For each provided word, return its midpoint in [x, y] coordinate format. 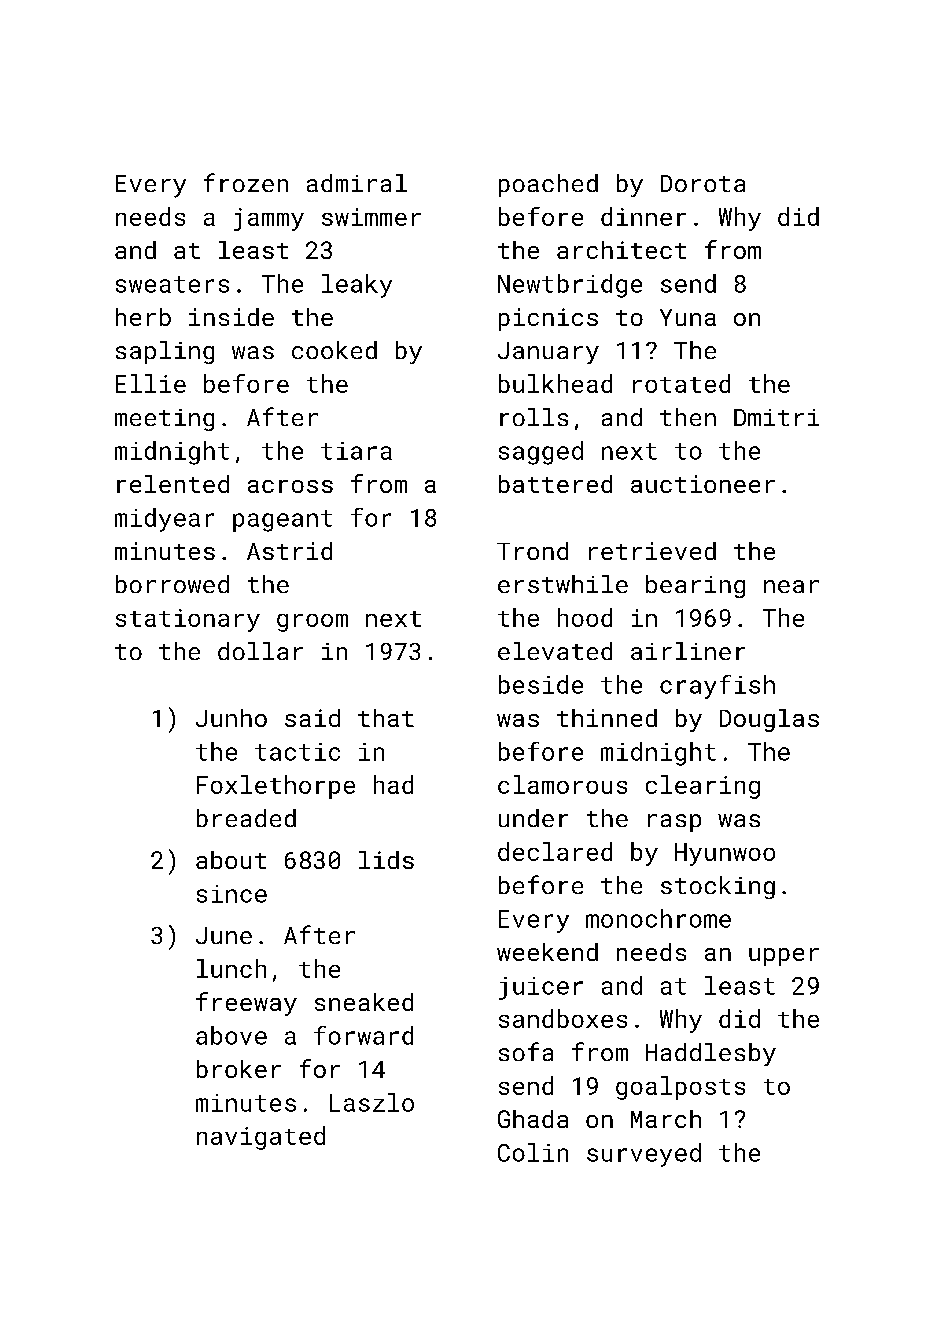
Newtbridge [570, 286]
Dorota [703, 183]
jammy [269, 219]
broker [239, 1069]
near [791, 586]
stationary [188, 620]
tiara [356, 451]
